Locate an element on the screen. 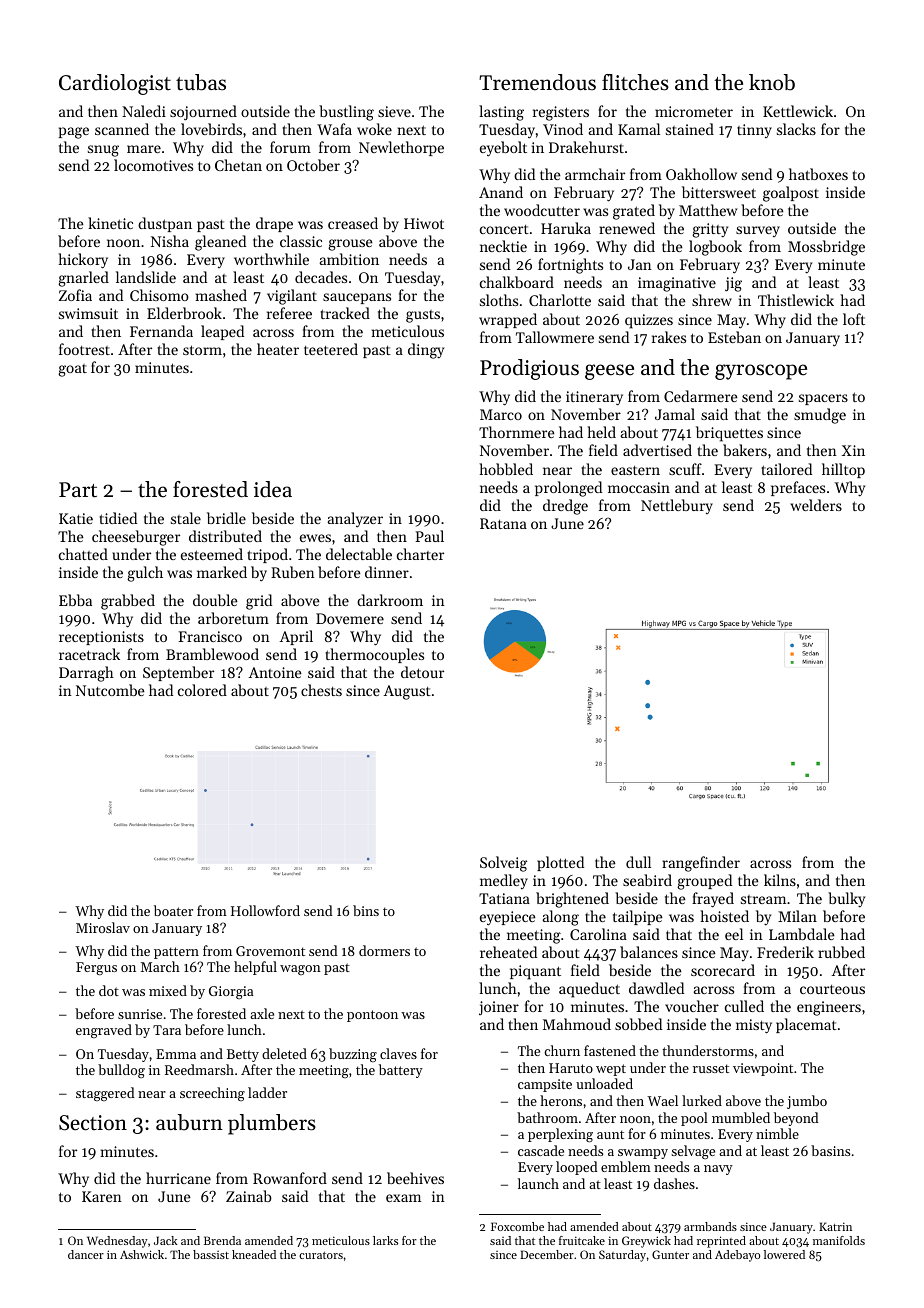 The width and height of the screenshot is (924, 1308). teetered is located at coordinates (331, 349).
